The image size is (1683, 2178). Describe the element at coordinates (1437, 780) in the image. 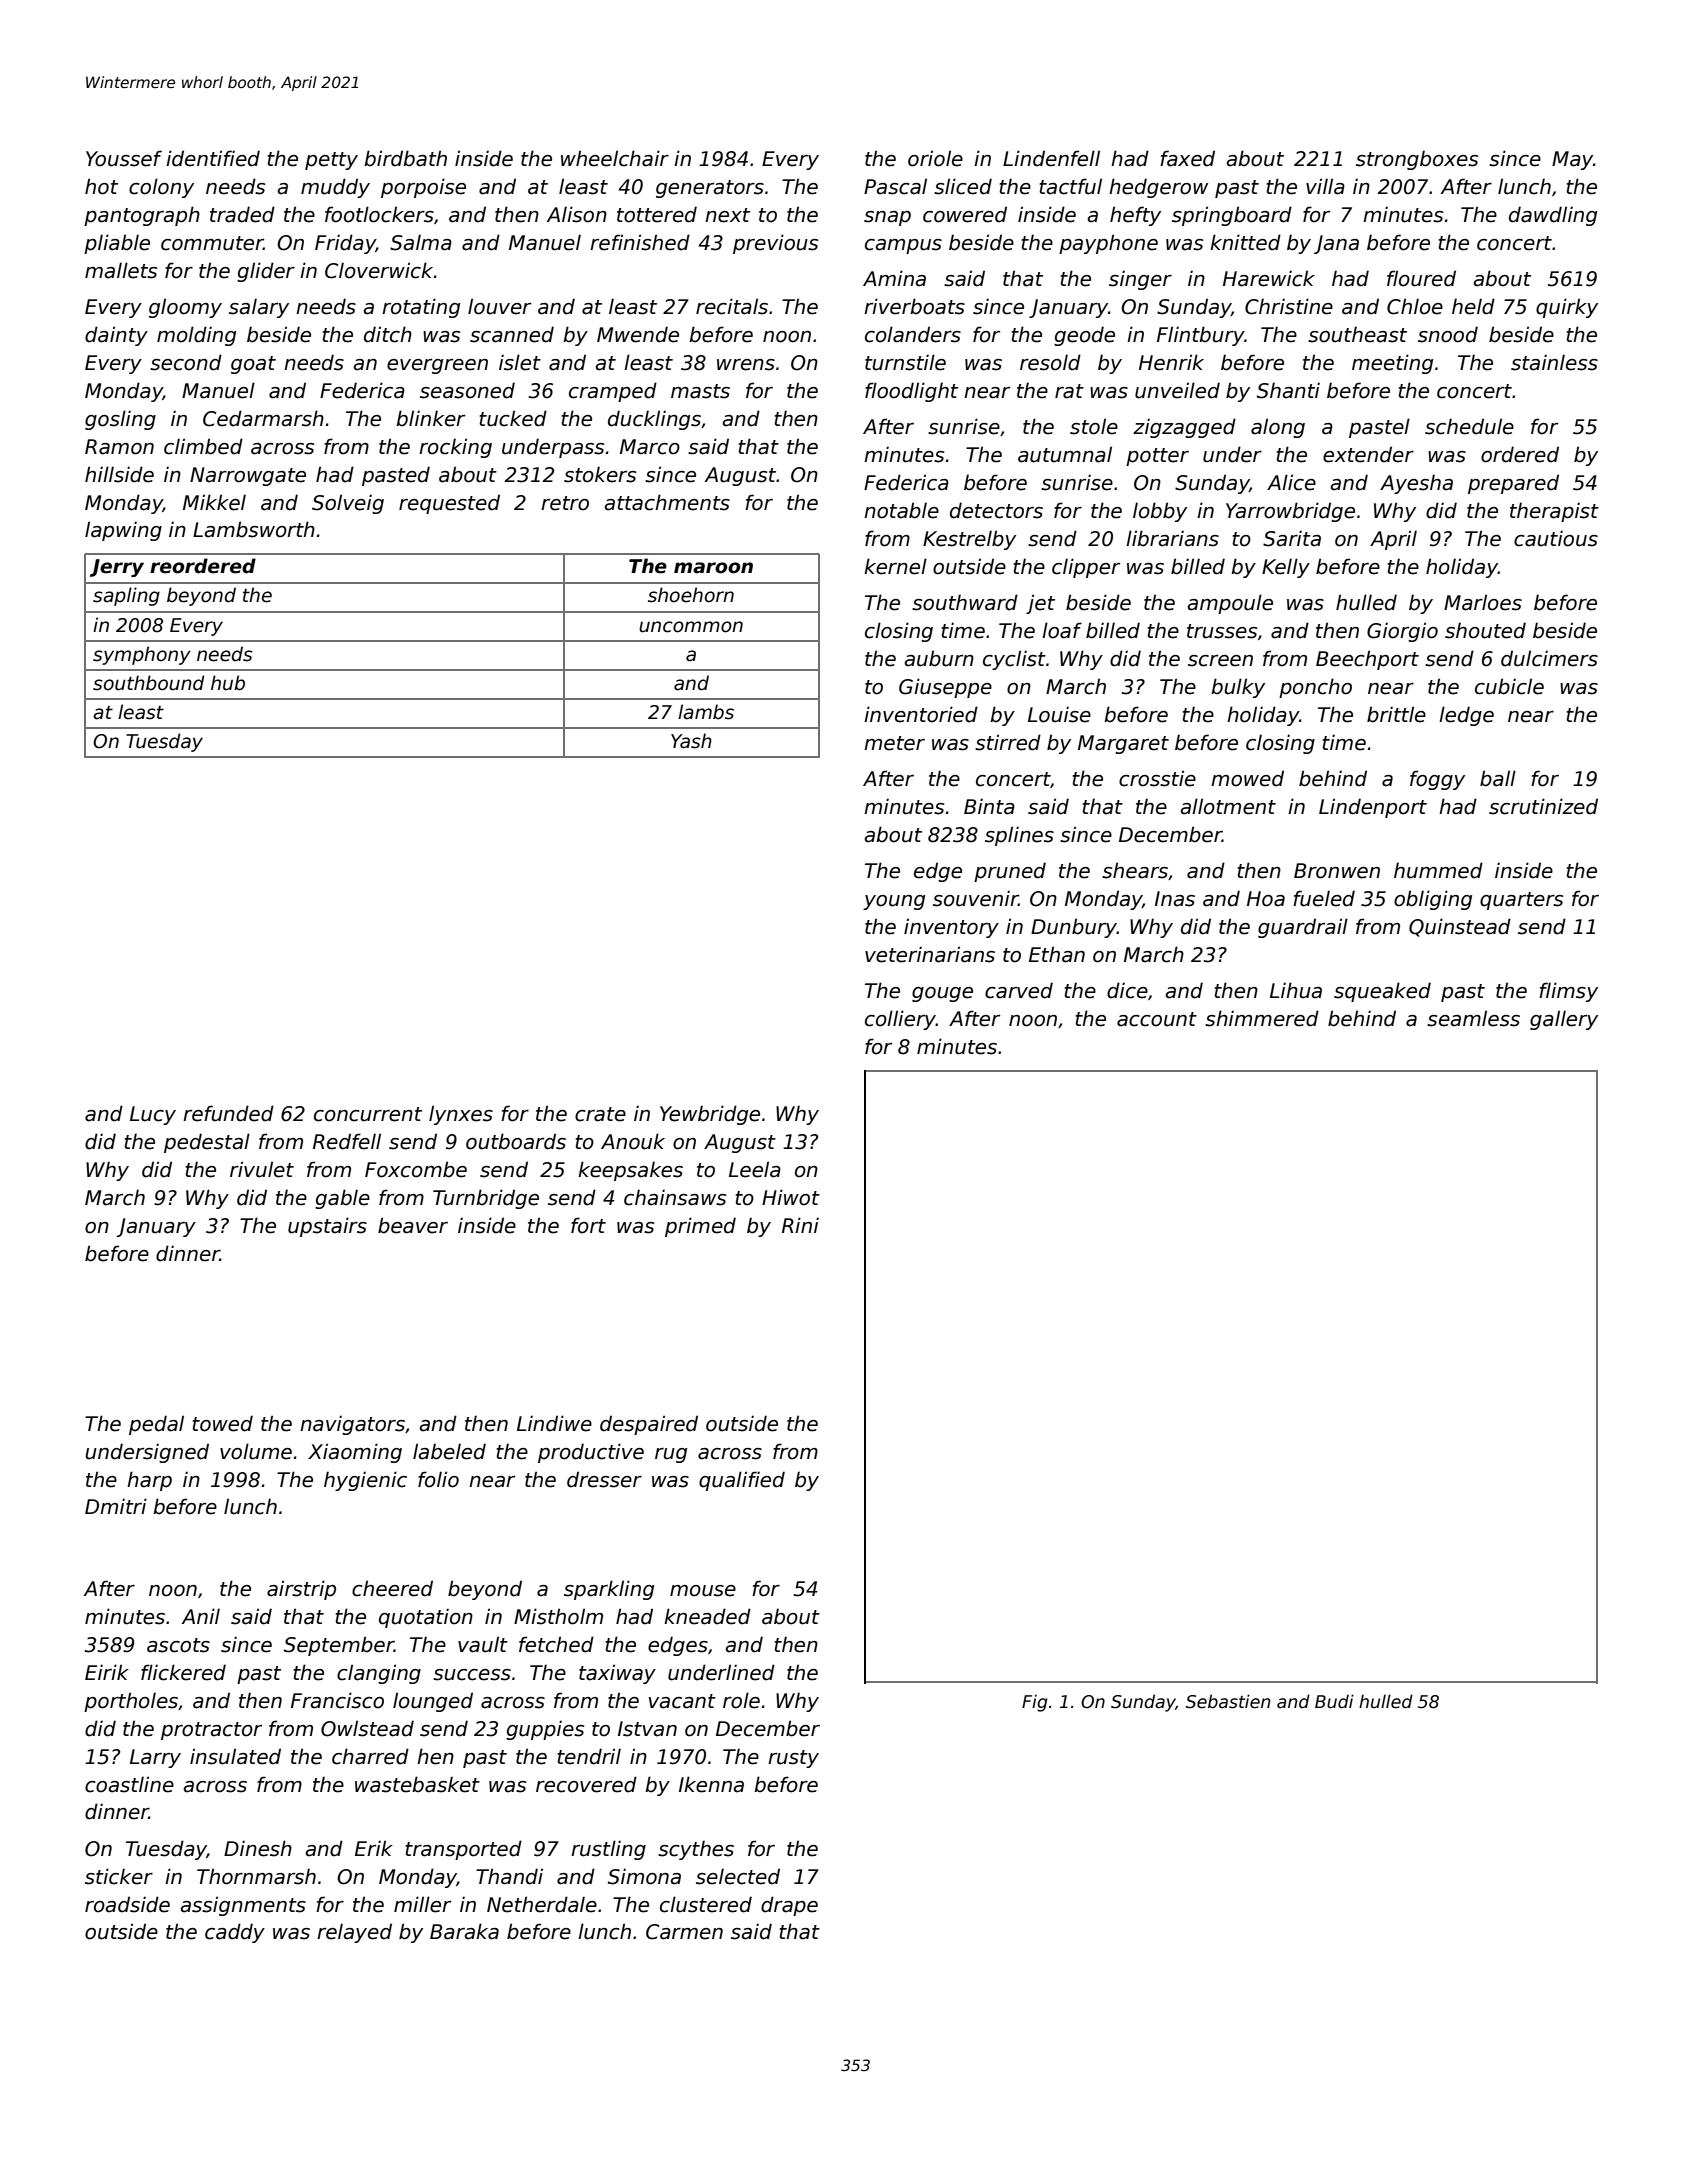

I see `foggy` at that location.
